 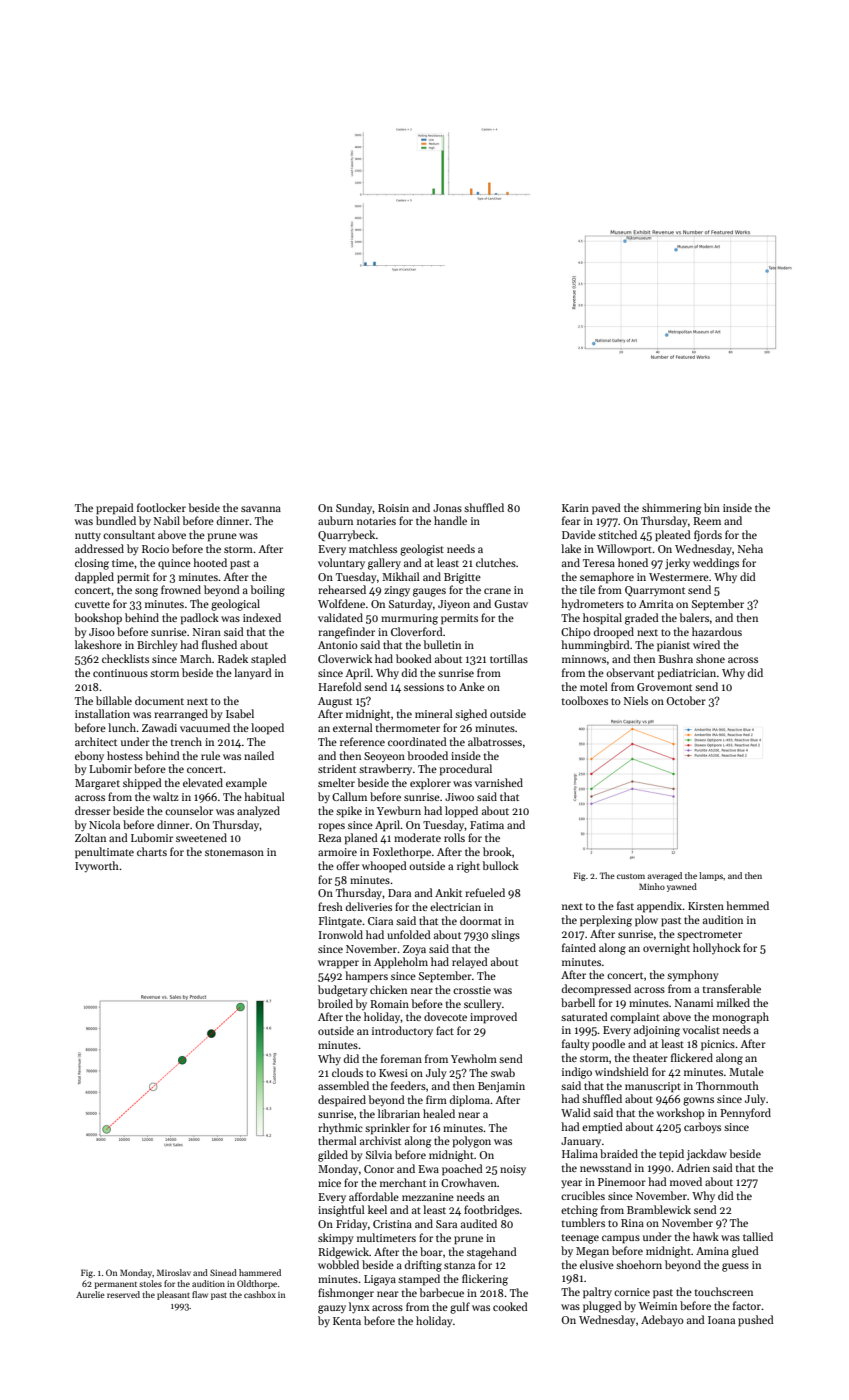 What do you see at coordinates (709, 936) in the document?
I see `spectrometer` at bounding box center [709, 936].
